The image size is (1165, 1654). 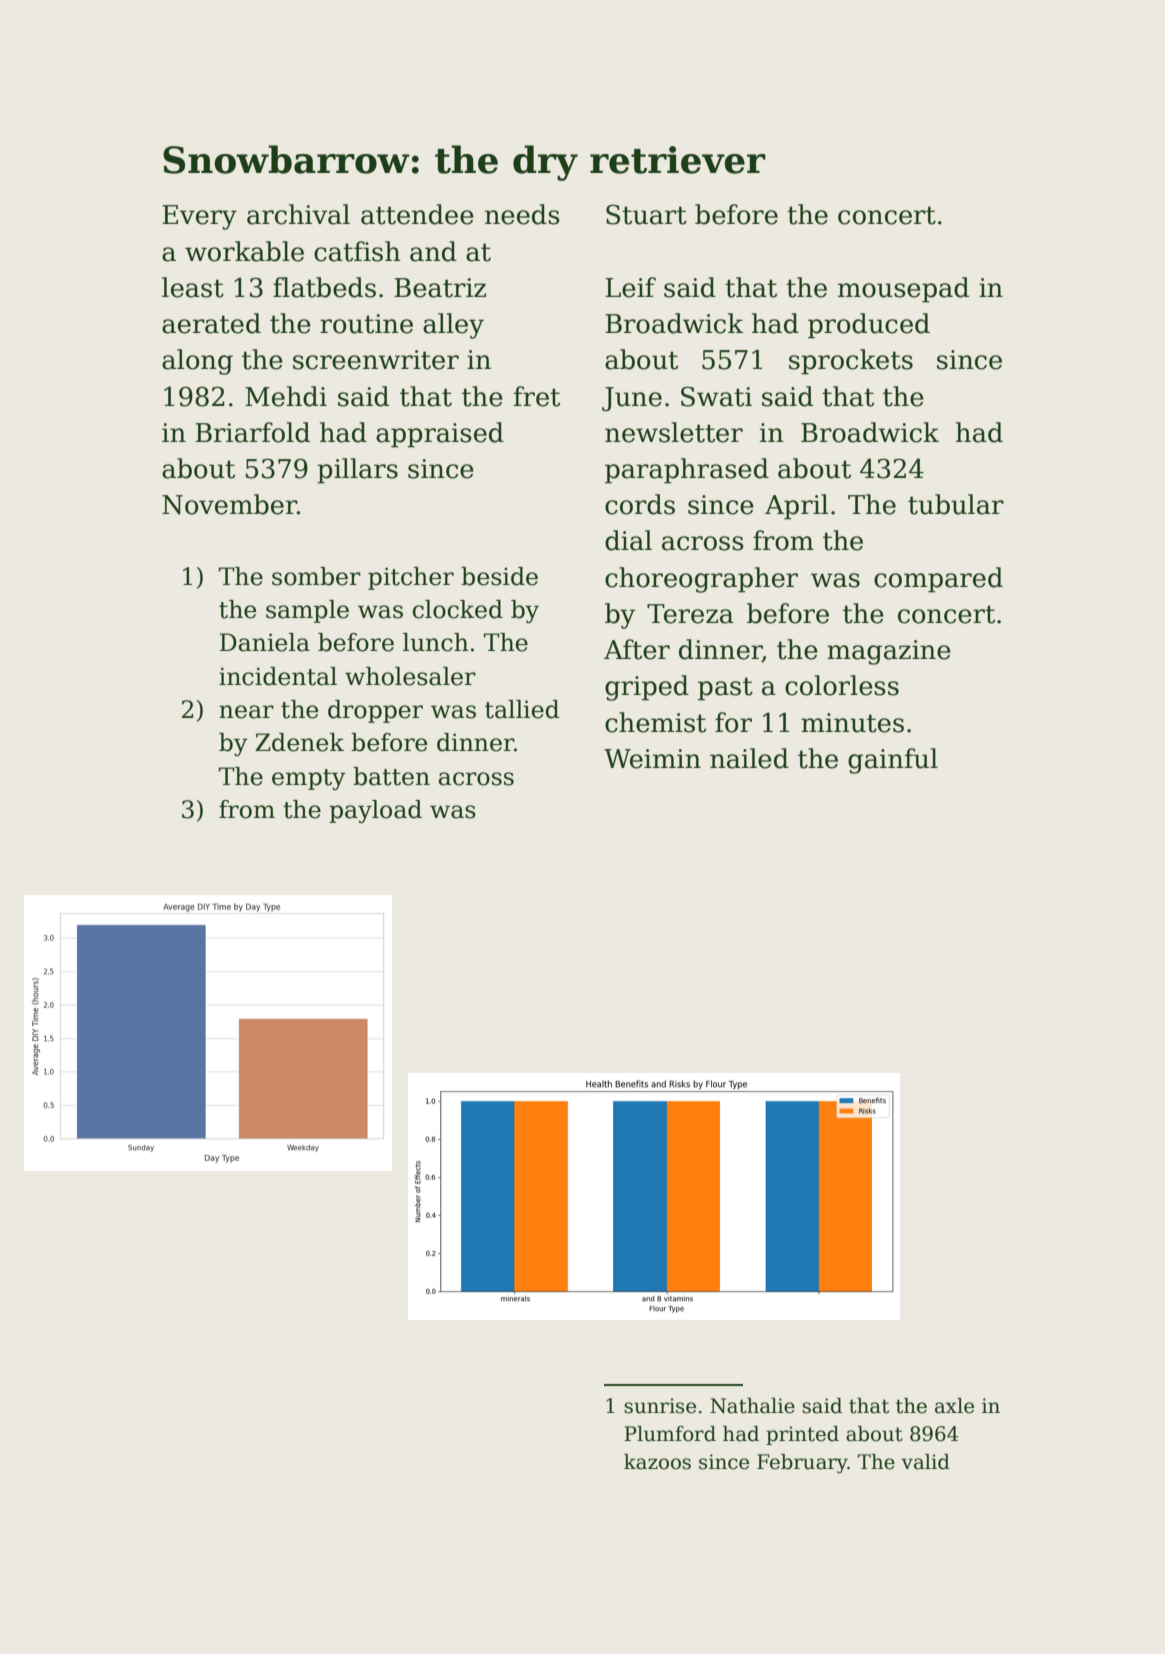 I want to click on workable, so click(x=244, y=251).
